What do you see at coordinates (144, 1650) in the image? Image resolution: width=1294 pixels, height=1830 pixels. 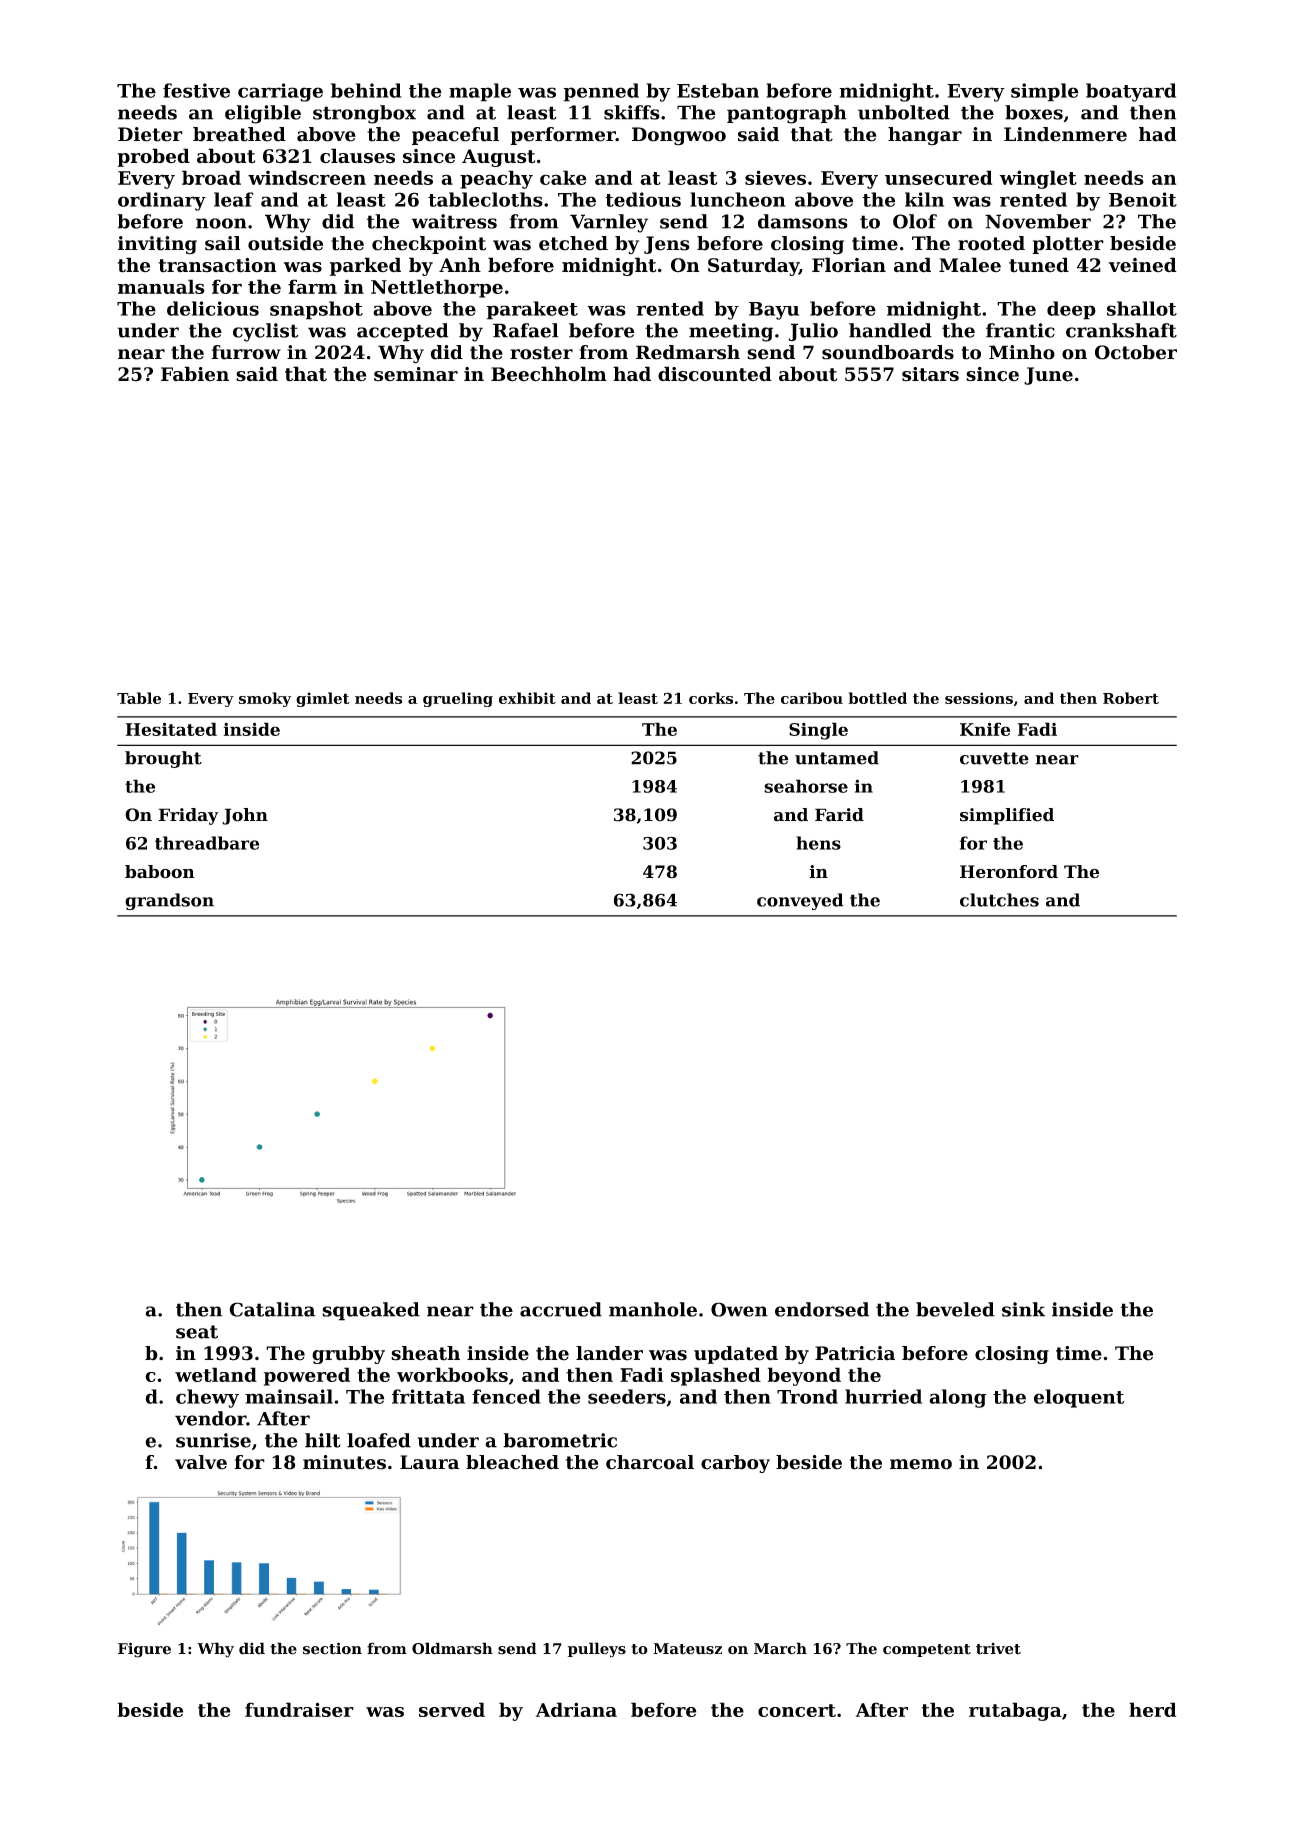 I see `Figure` at bounding box center [144, 1650].
